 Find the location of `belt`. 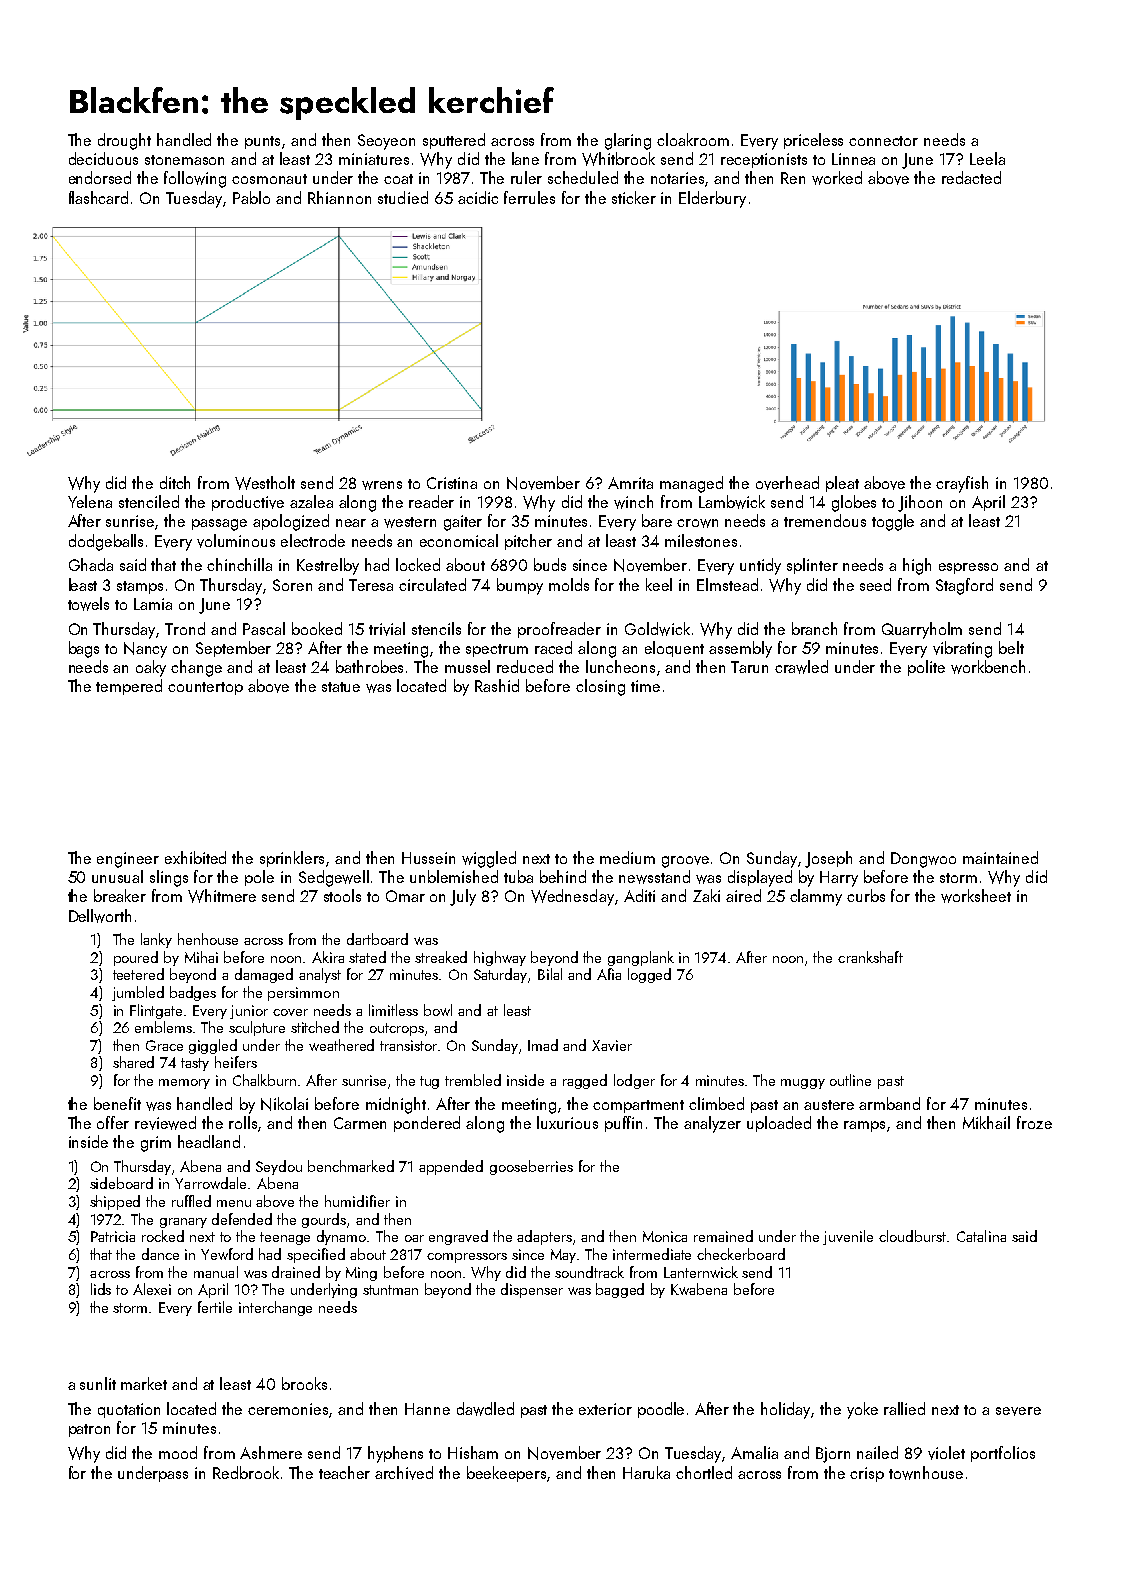

belt is located at coordinates (1011, 647).
